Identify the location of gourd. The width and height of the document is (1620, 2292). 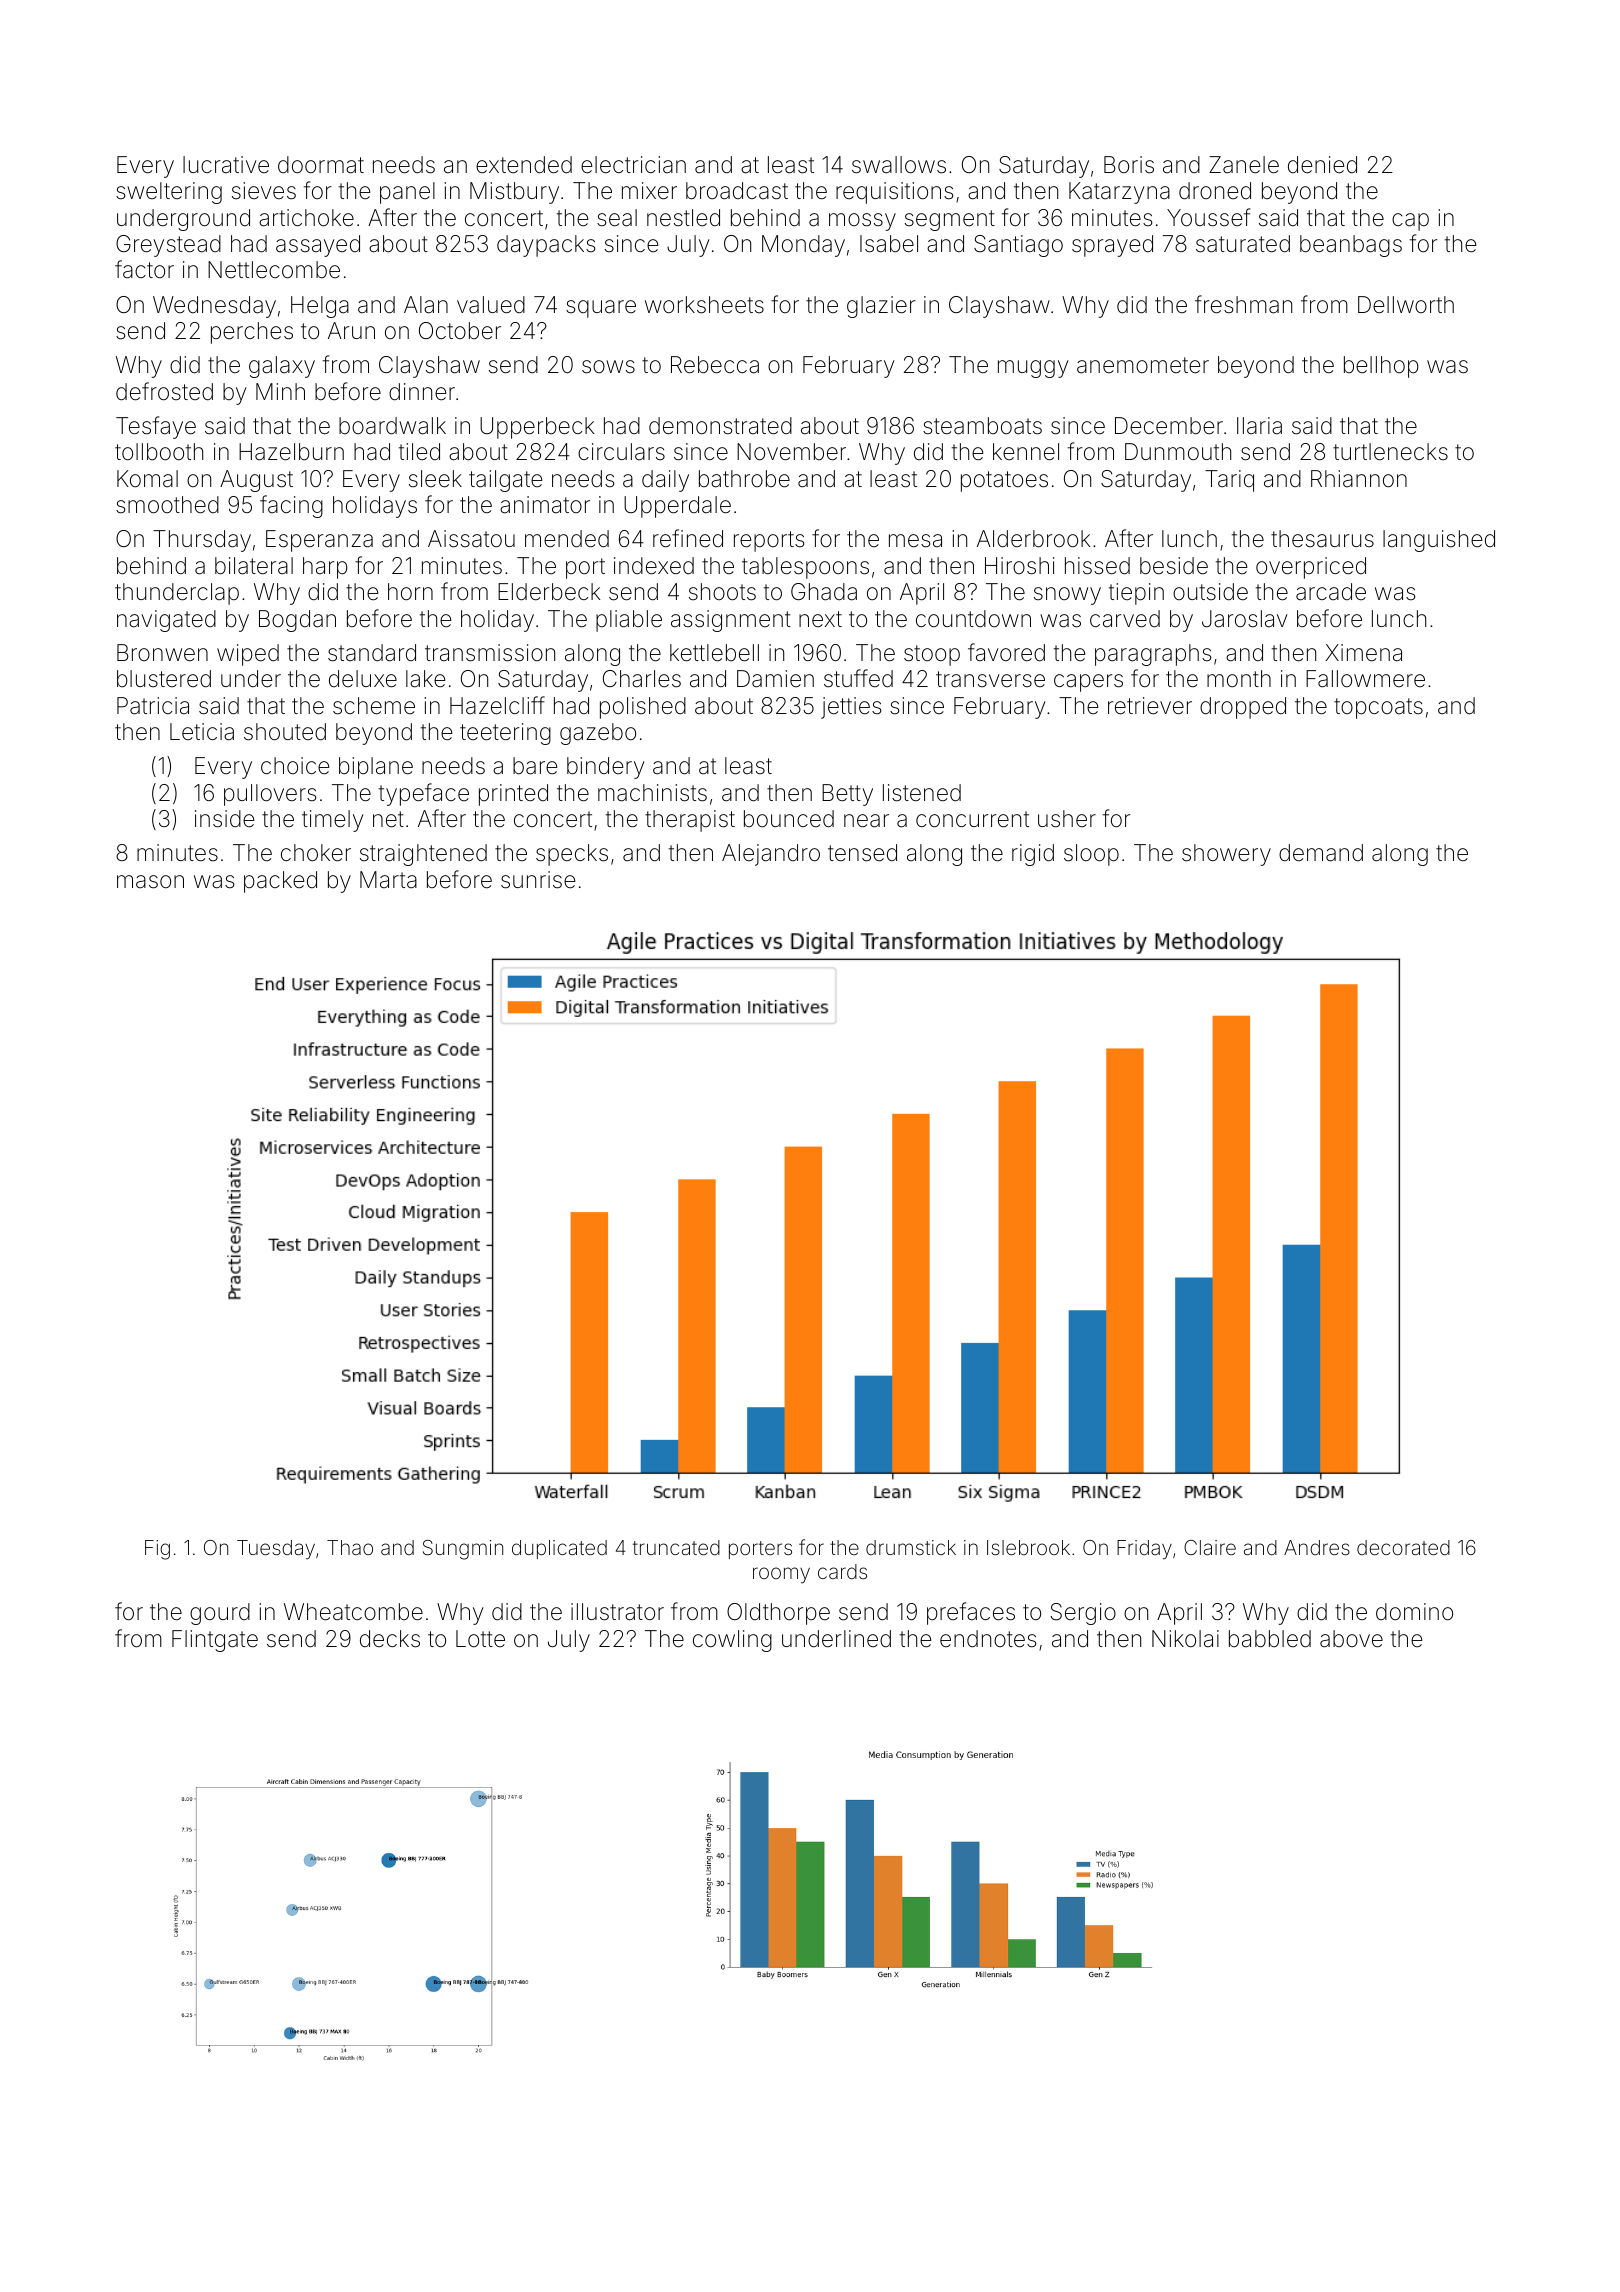
(220, 1614).
